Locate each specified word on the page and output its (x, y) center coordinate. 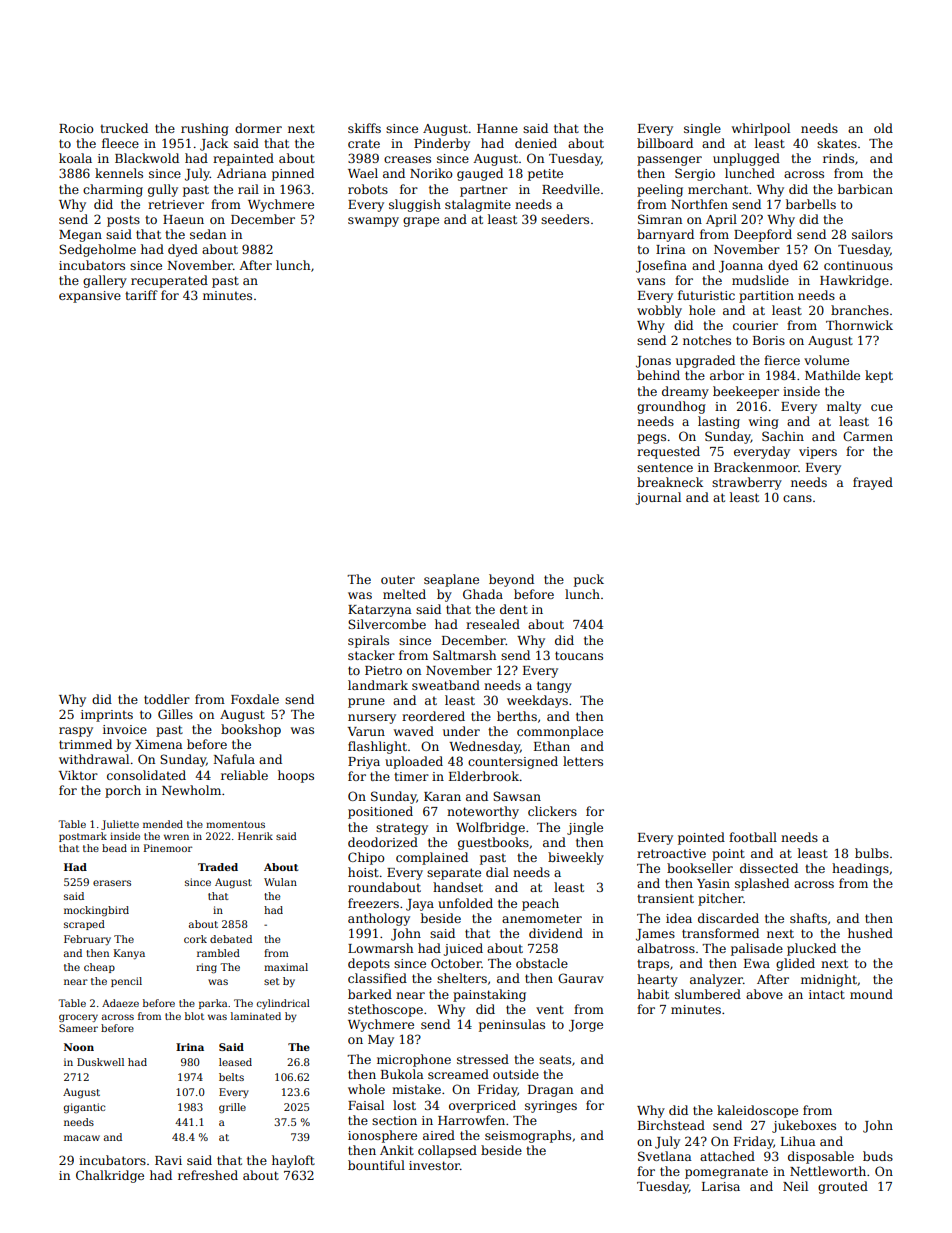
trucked (124, 128)
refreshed (208, 1175)
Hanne (497, 128)
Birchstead (671, 1125)
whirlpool (761, 129)
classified (377, 978)
